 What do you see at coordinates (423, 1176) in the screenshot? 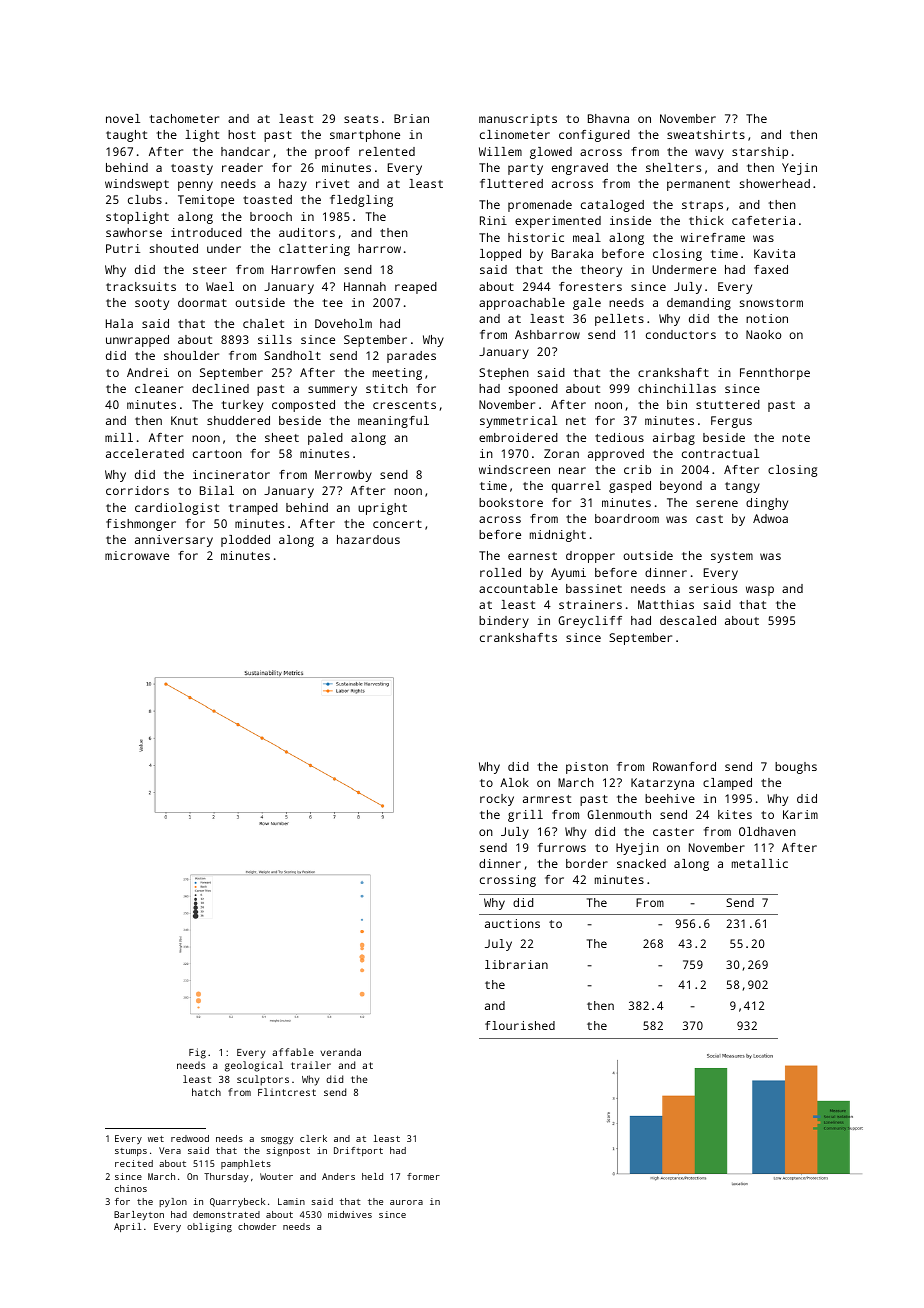
I see `former` at bounding box center [423, 1176].
